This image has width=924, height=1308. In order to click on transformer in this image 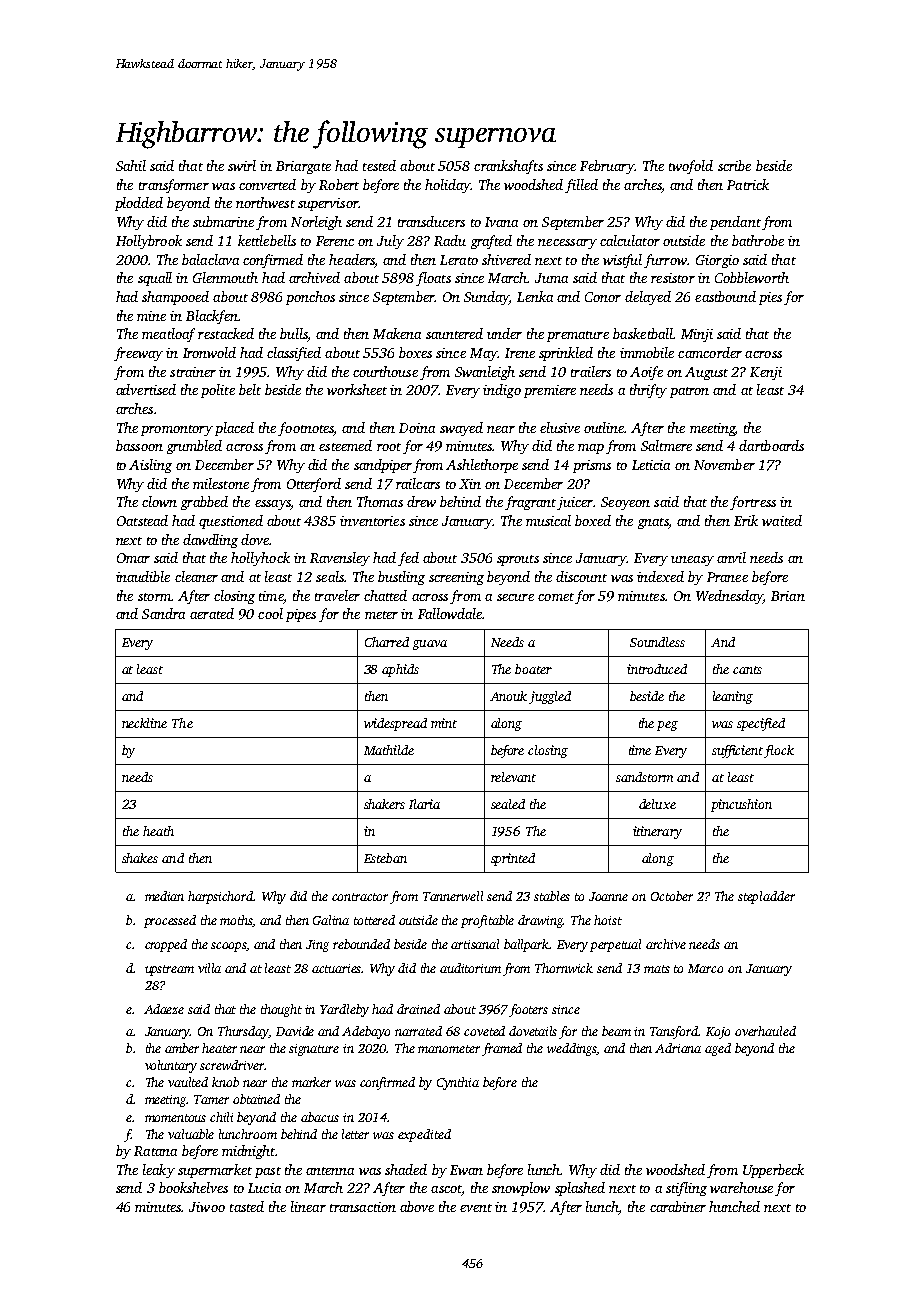, I will do `click(174, 186)`.
